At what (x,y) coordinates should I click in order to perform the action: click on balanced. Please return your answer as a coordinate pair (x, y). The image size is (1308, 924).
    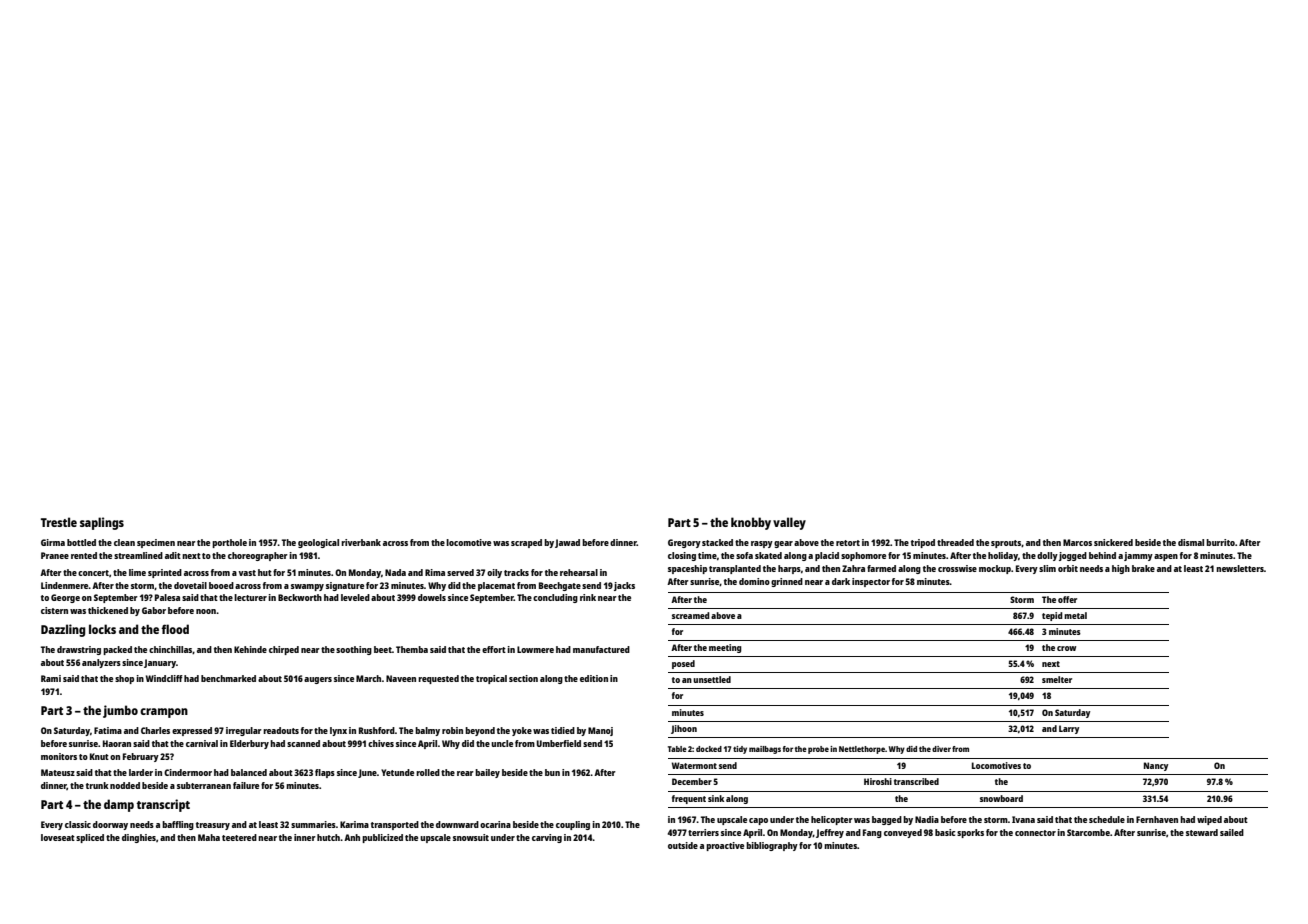
    Looking at the image, I should click on (249, 772).
